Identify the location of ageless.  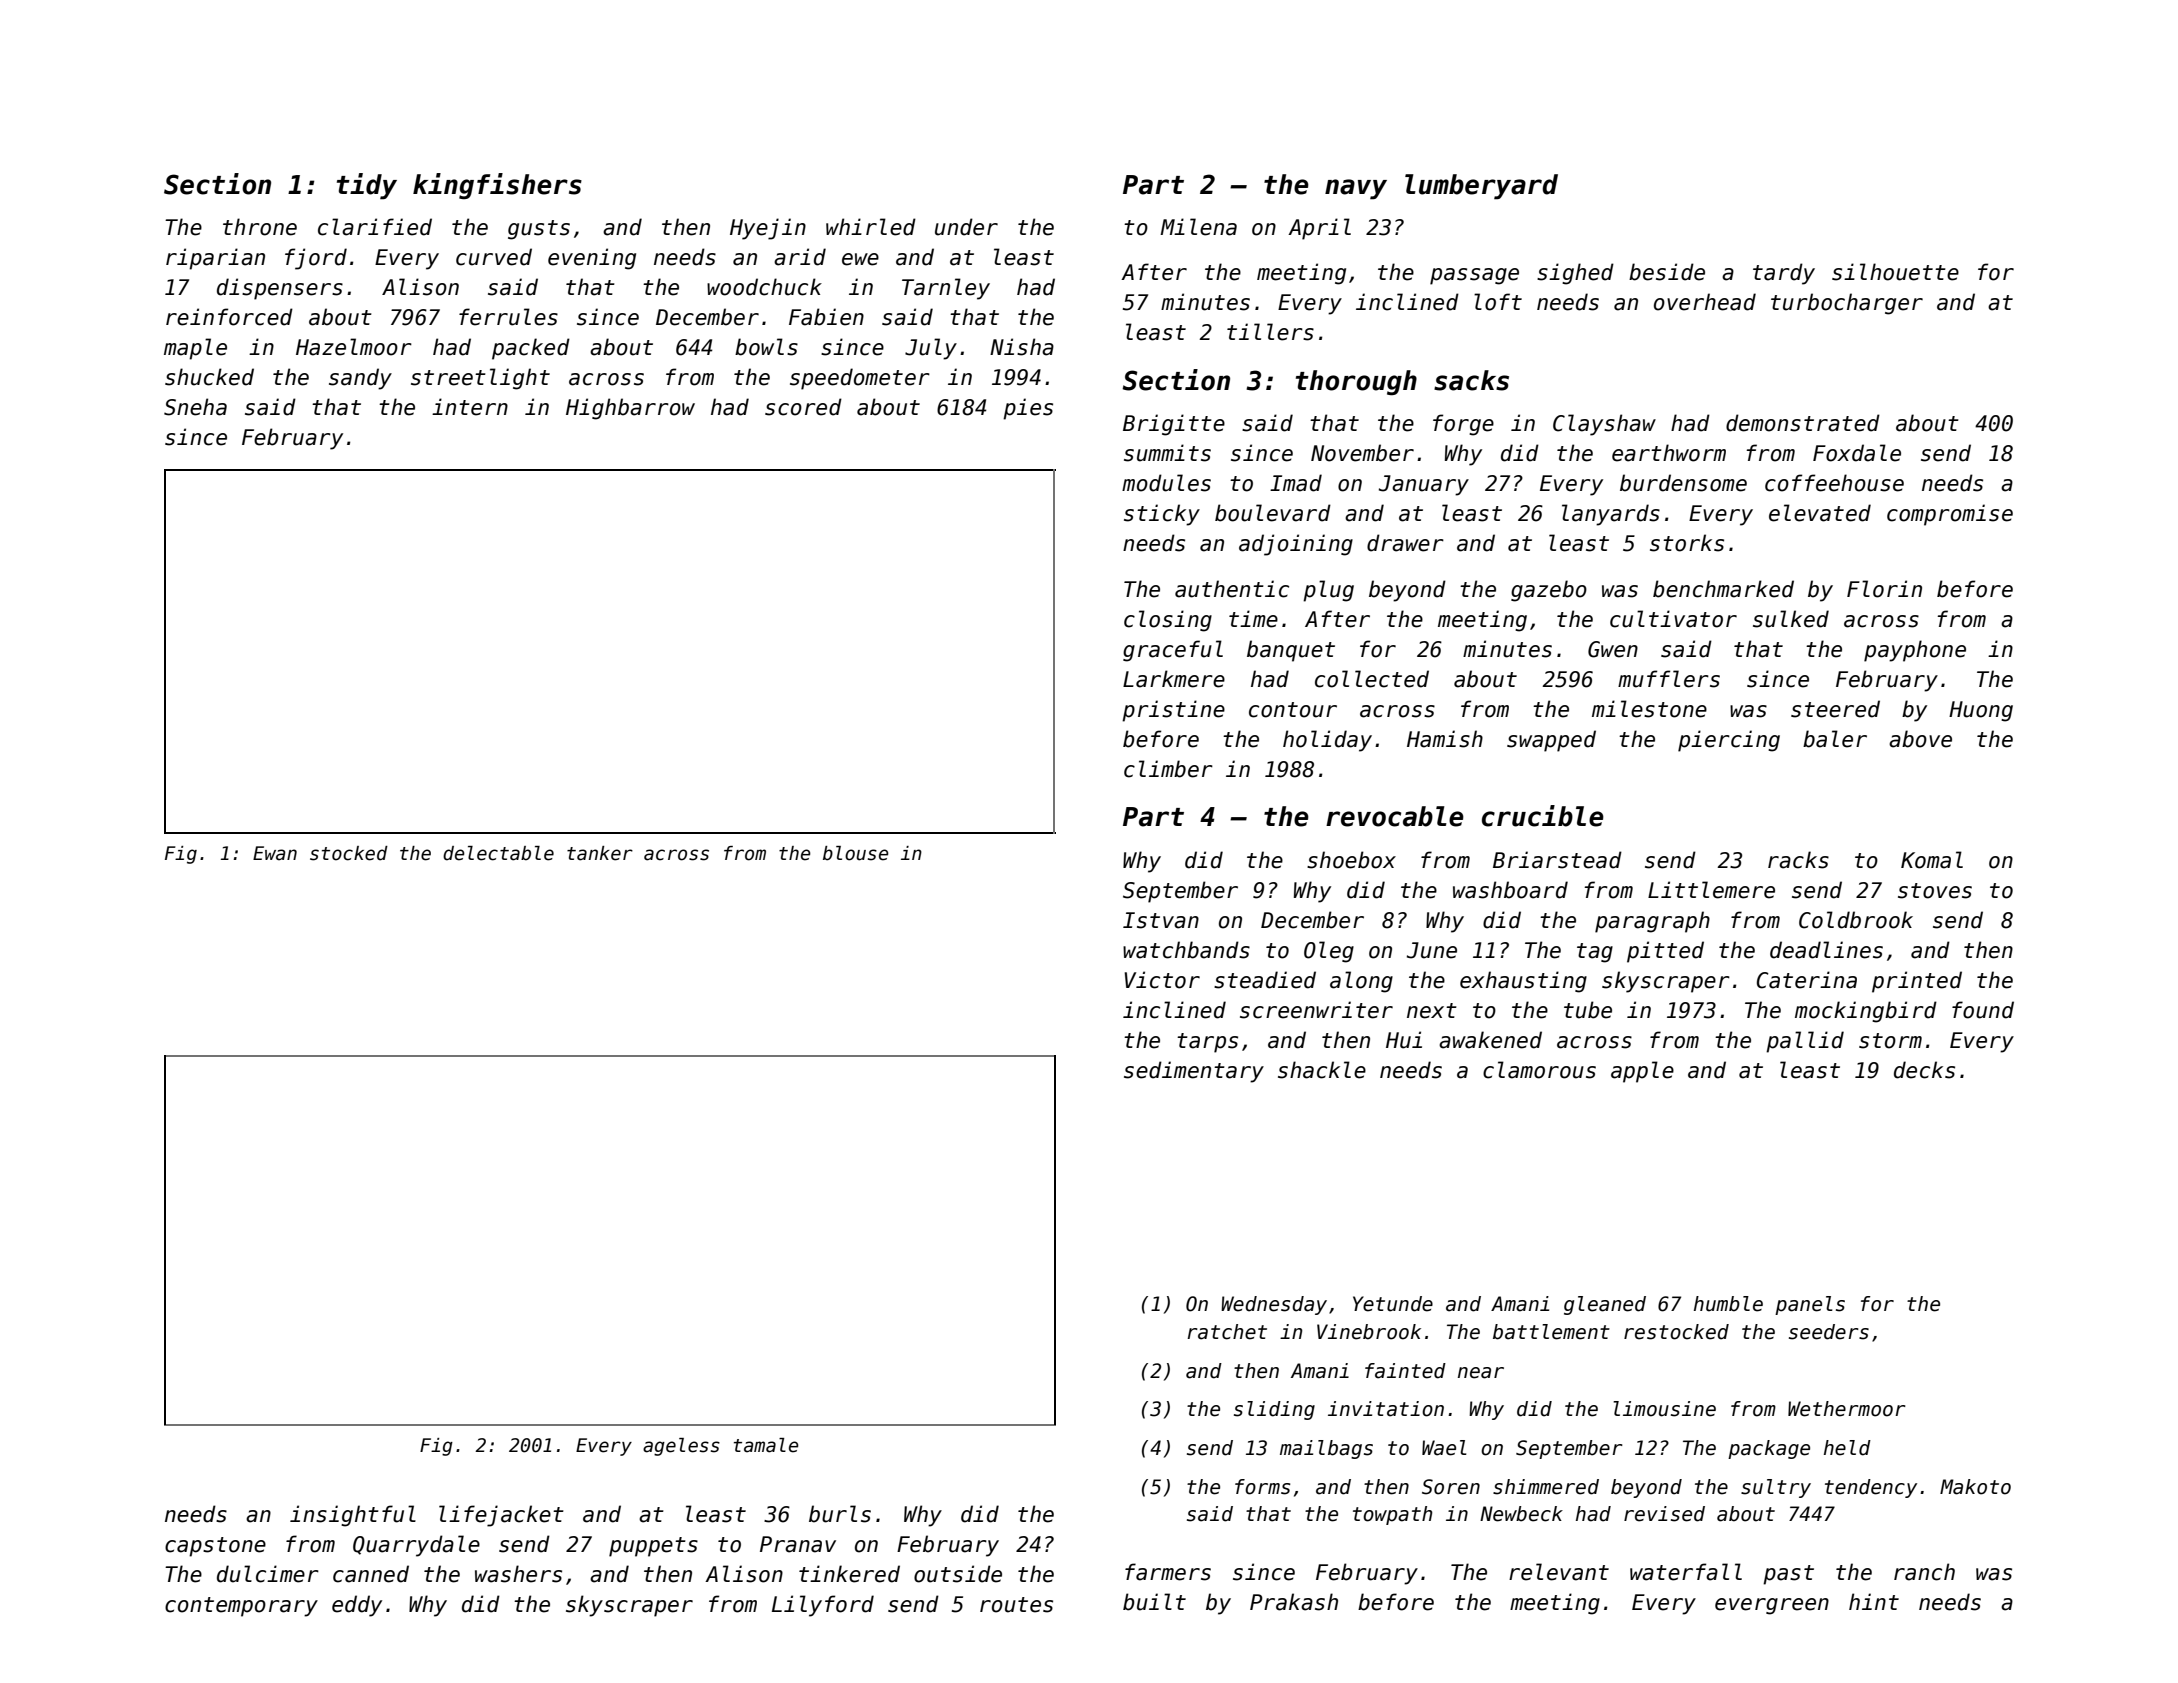
(681, 1447).
